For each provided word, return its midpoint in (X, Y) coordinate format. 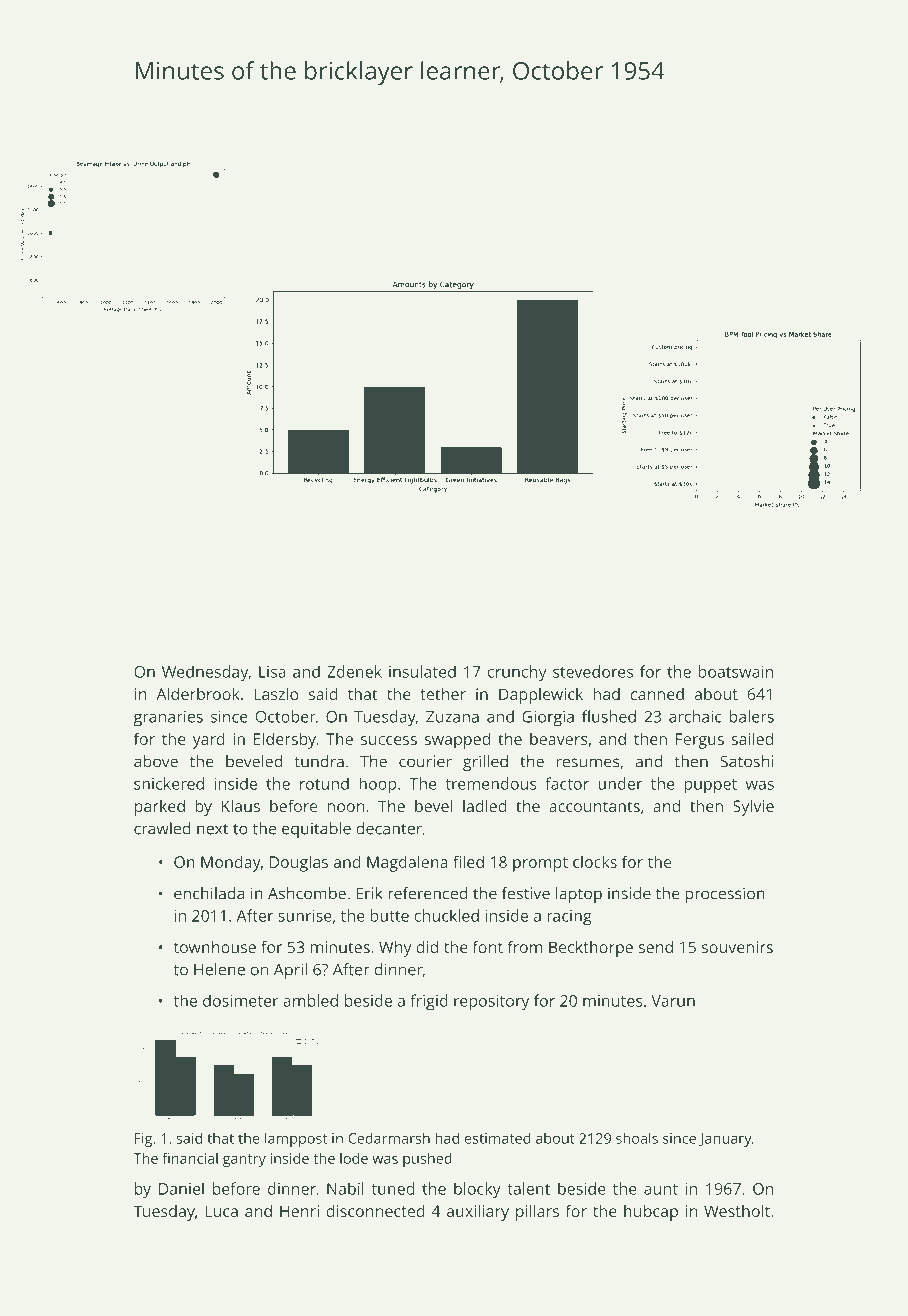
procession (725, 895)
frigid (429, 1002)
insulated (422, 671)
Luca (221, 1211)
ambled (310, 1000)
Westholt (737, 1211)
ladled (484, 806)
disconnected (375, 1211)
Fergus (700, 741)
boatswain (736, 671)
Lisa (272, 672)
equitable (316, 830)
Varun (673, 1001)
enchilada (209, 893)
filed (468, 861)
